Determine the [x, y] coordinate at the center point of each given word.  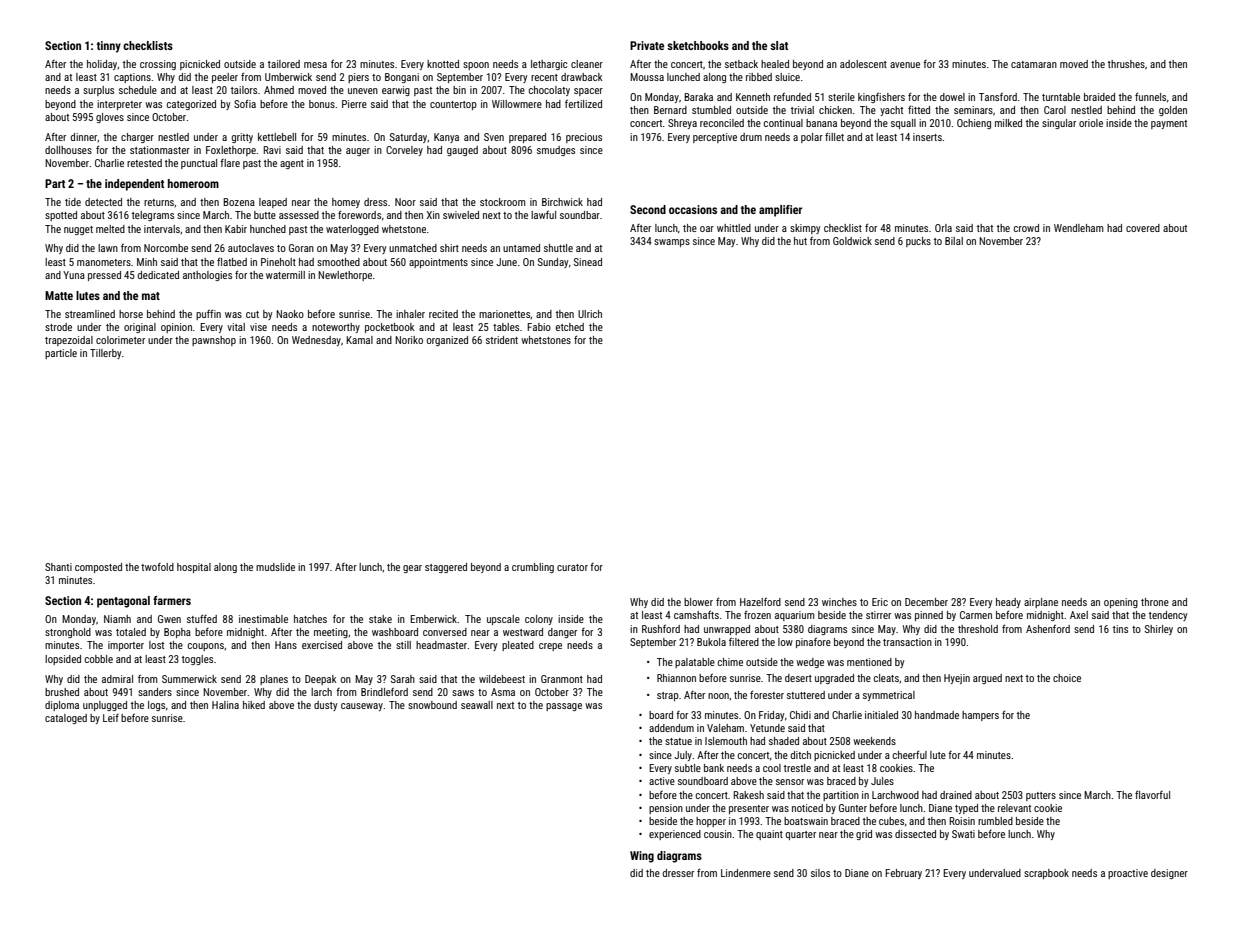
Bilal [954, 241]
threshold [978, 629]
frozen [757, 615]
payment [1169, 124]
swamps [672, 243]
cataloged [66, 719]
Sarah [403, 679]
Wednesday [316, 341]
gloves [110, 118]
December [926, 602]
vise [258, 327]
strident [502, 340]
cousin [718, 834]
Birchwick [562, 202]
